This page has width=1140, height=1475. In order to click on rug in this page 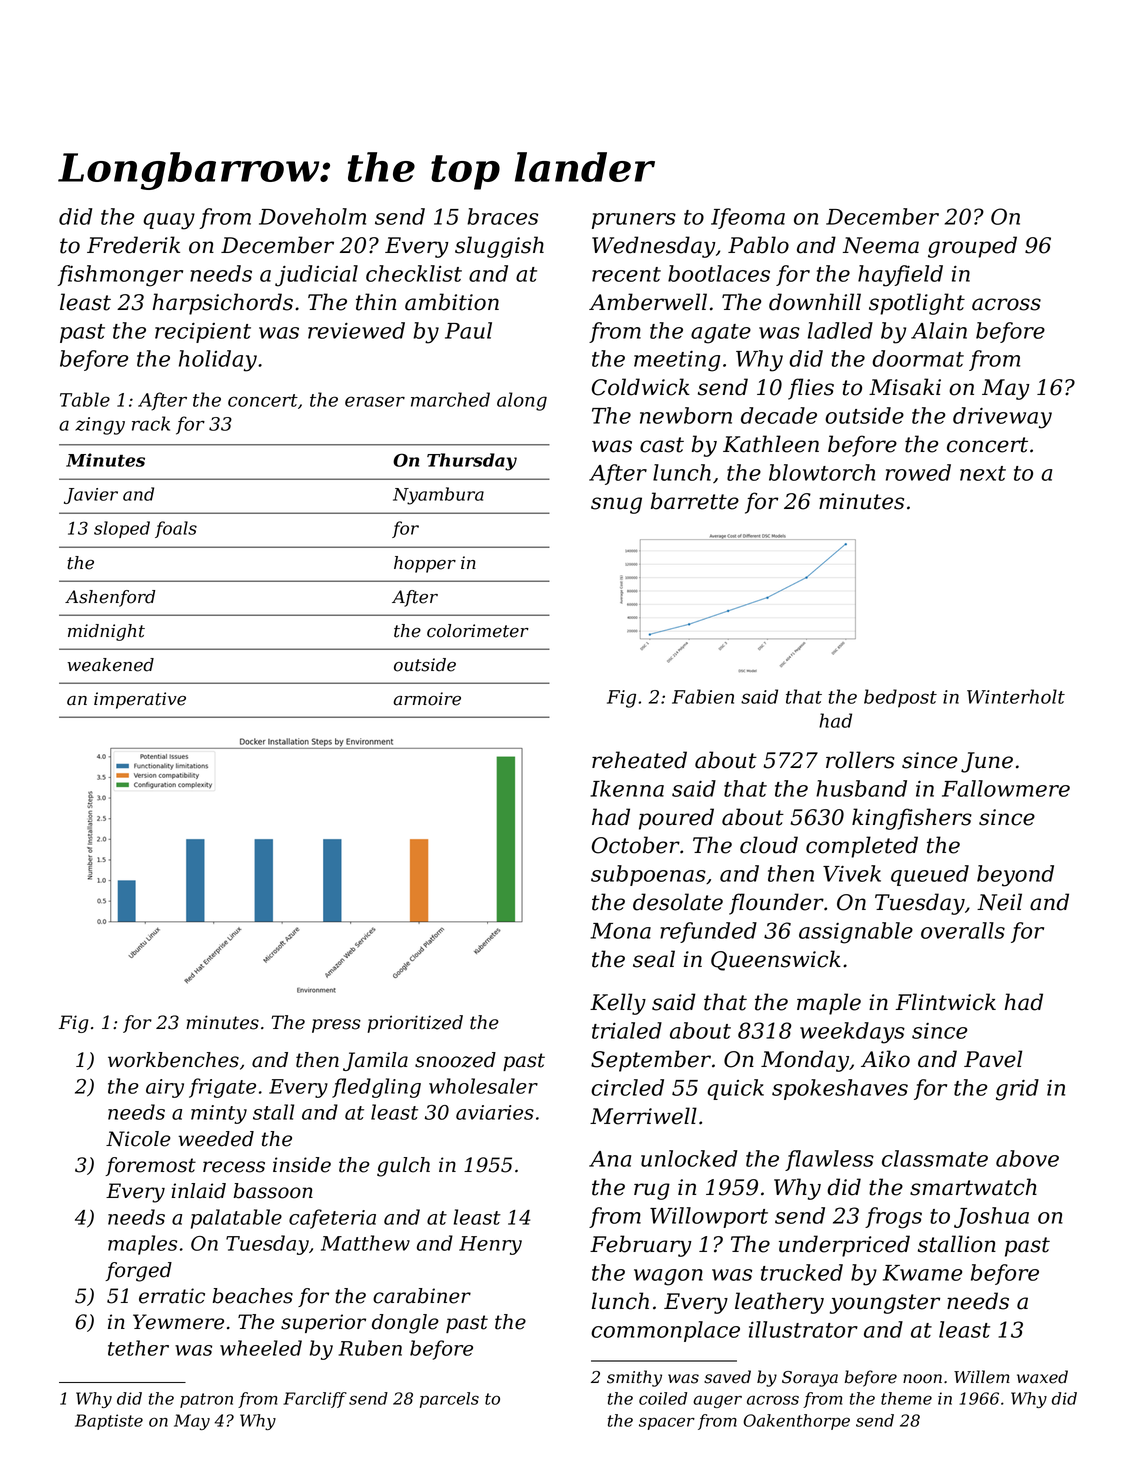, I will do `click(652, 1191)`.
